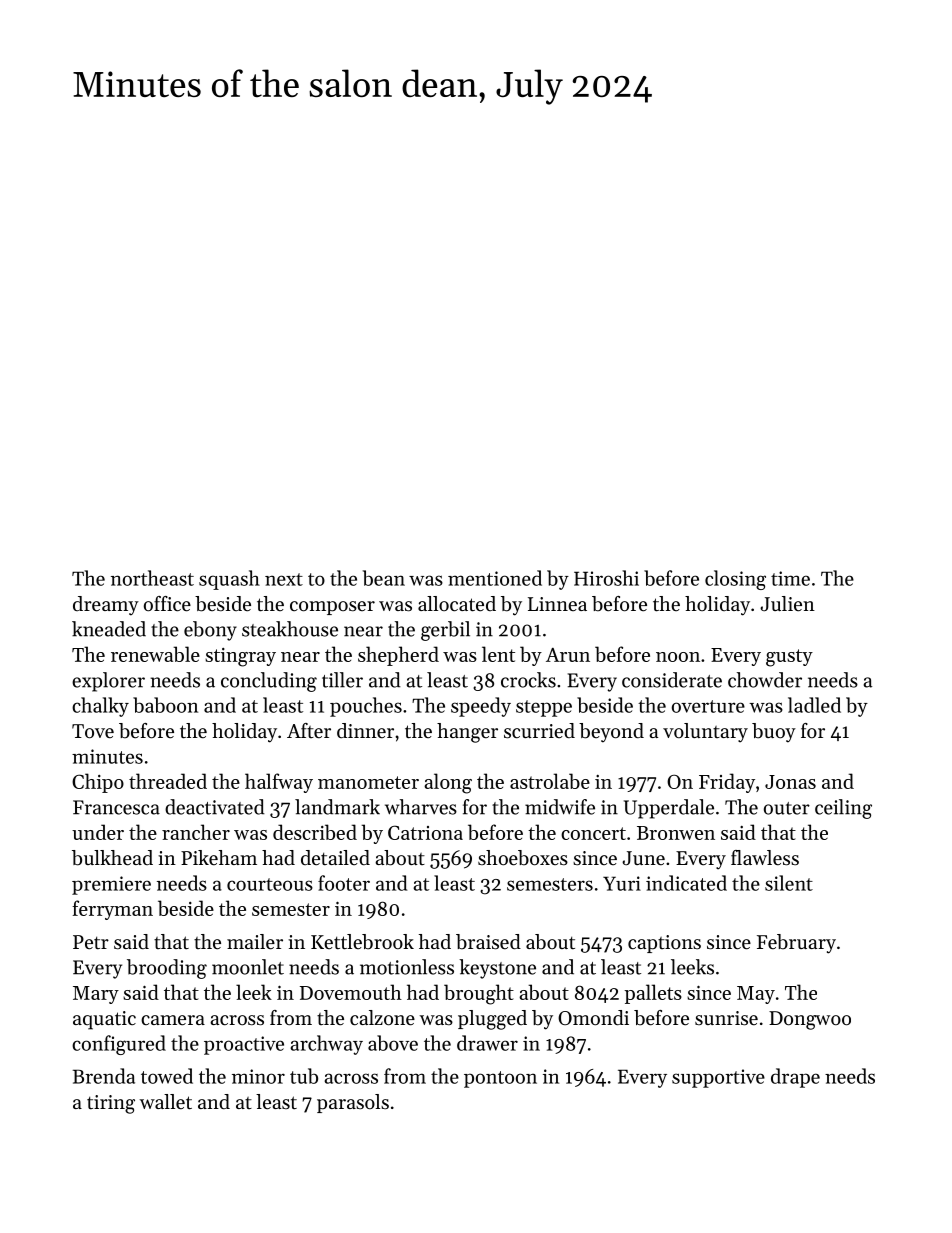  I want to click on tub, so click(304, 1076).
